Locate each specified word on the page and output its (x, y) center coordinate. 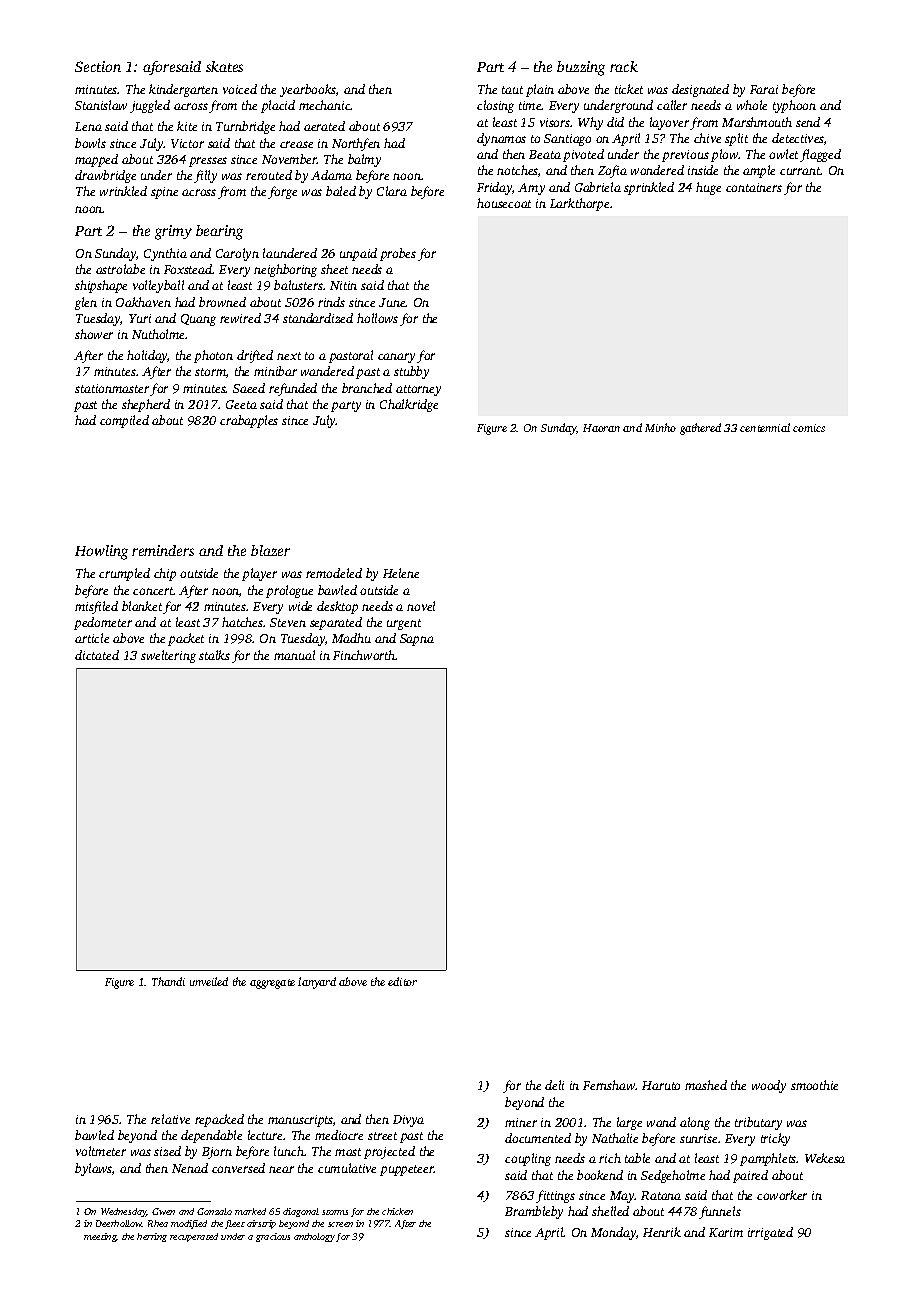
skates (224, 66)
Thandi (168, 981)
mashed (706, 1085)
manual (294, 655)
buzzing (581, 68)
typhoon (794, 106)
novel (421, 606)
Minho (660, 427)
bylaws (93, 1169)
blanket (142, 606)
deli (554, 1085)
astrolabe (120, 269)
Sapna (417, 640)
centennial (765, 427)
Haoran (601, 428)
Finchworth (364, 655)
